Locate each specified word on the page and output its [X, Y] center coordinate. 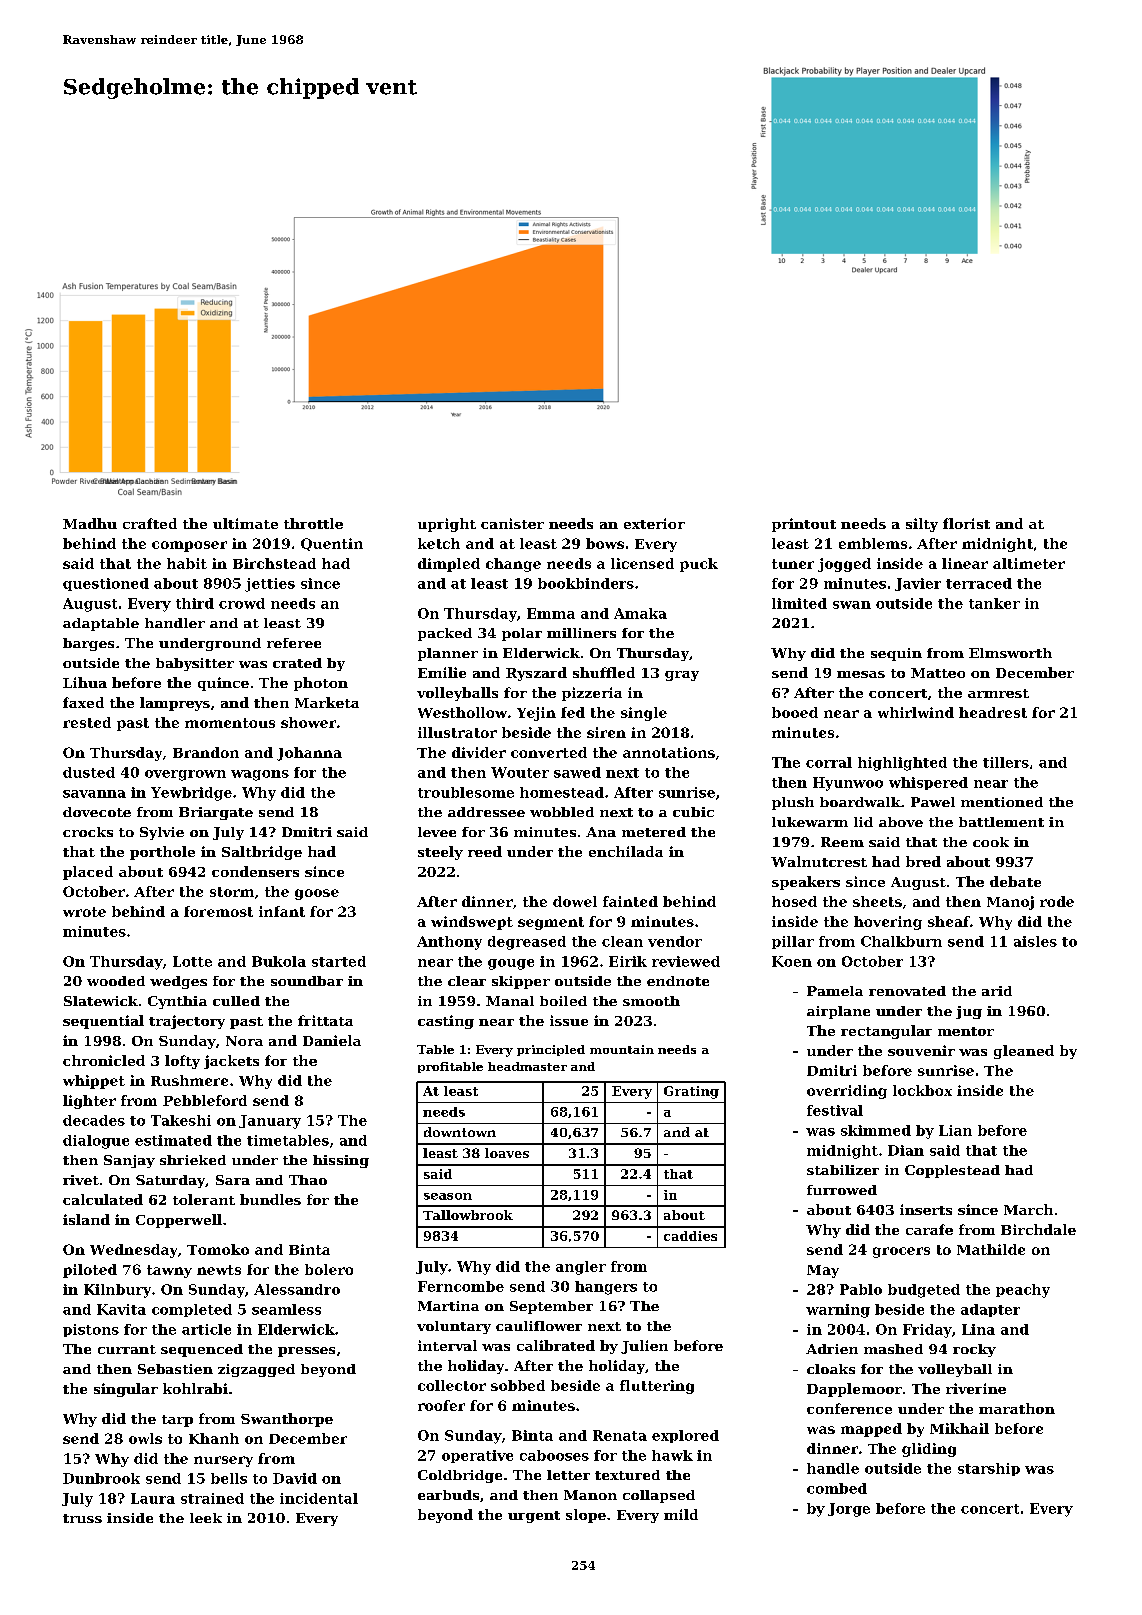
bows [605, 543]
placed [88, 873]
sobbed [518, 1385]
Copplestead [952, 1171]
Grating [691, 1092]
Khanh [214, 1438]
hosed [794, 901]
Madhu [90, 523]
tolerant [204, 1199]
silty [922, 525]
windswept [472, 923]
